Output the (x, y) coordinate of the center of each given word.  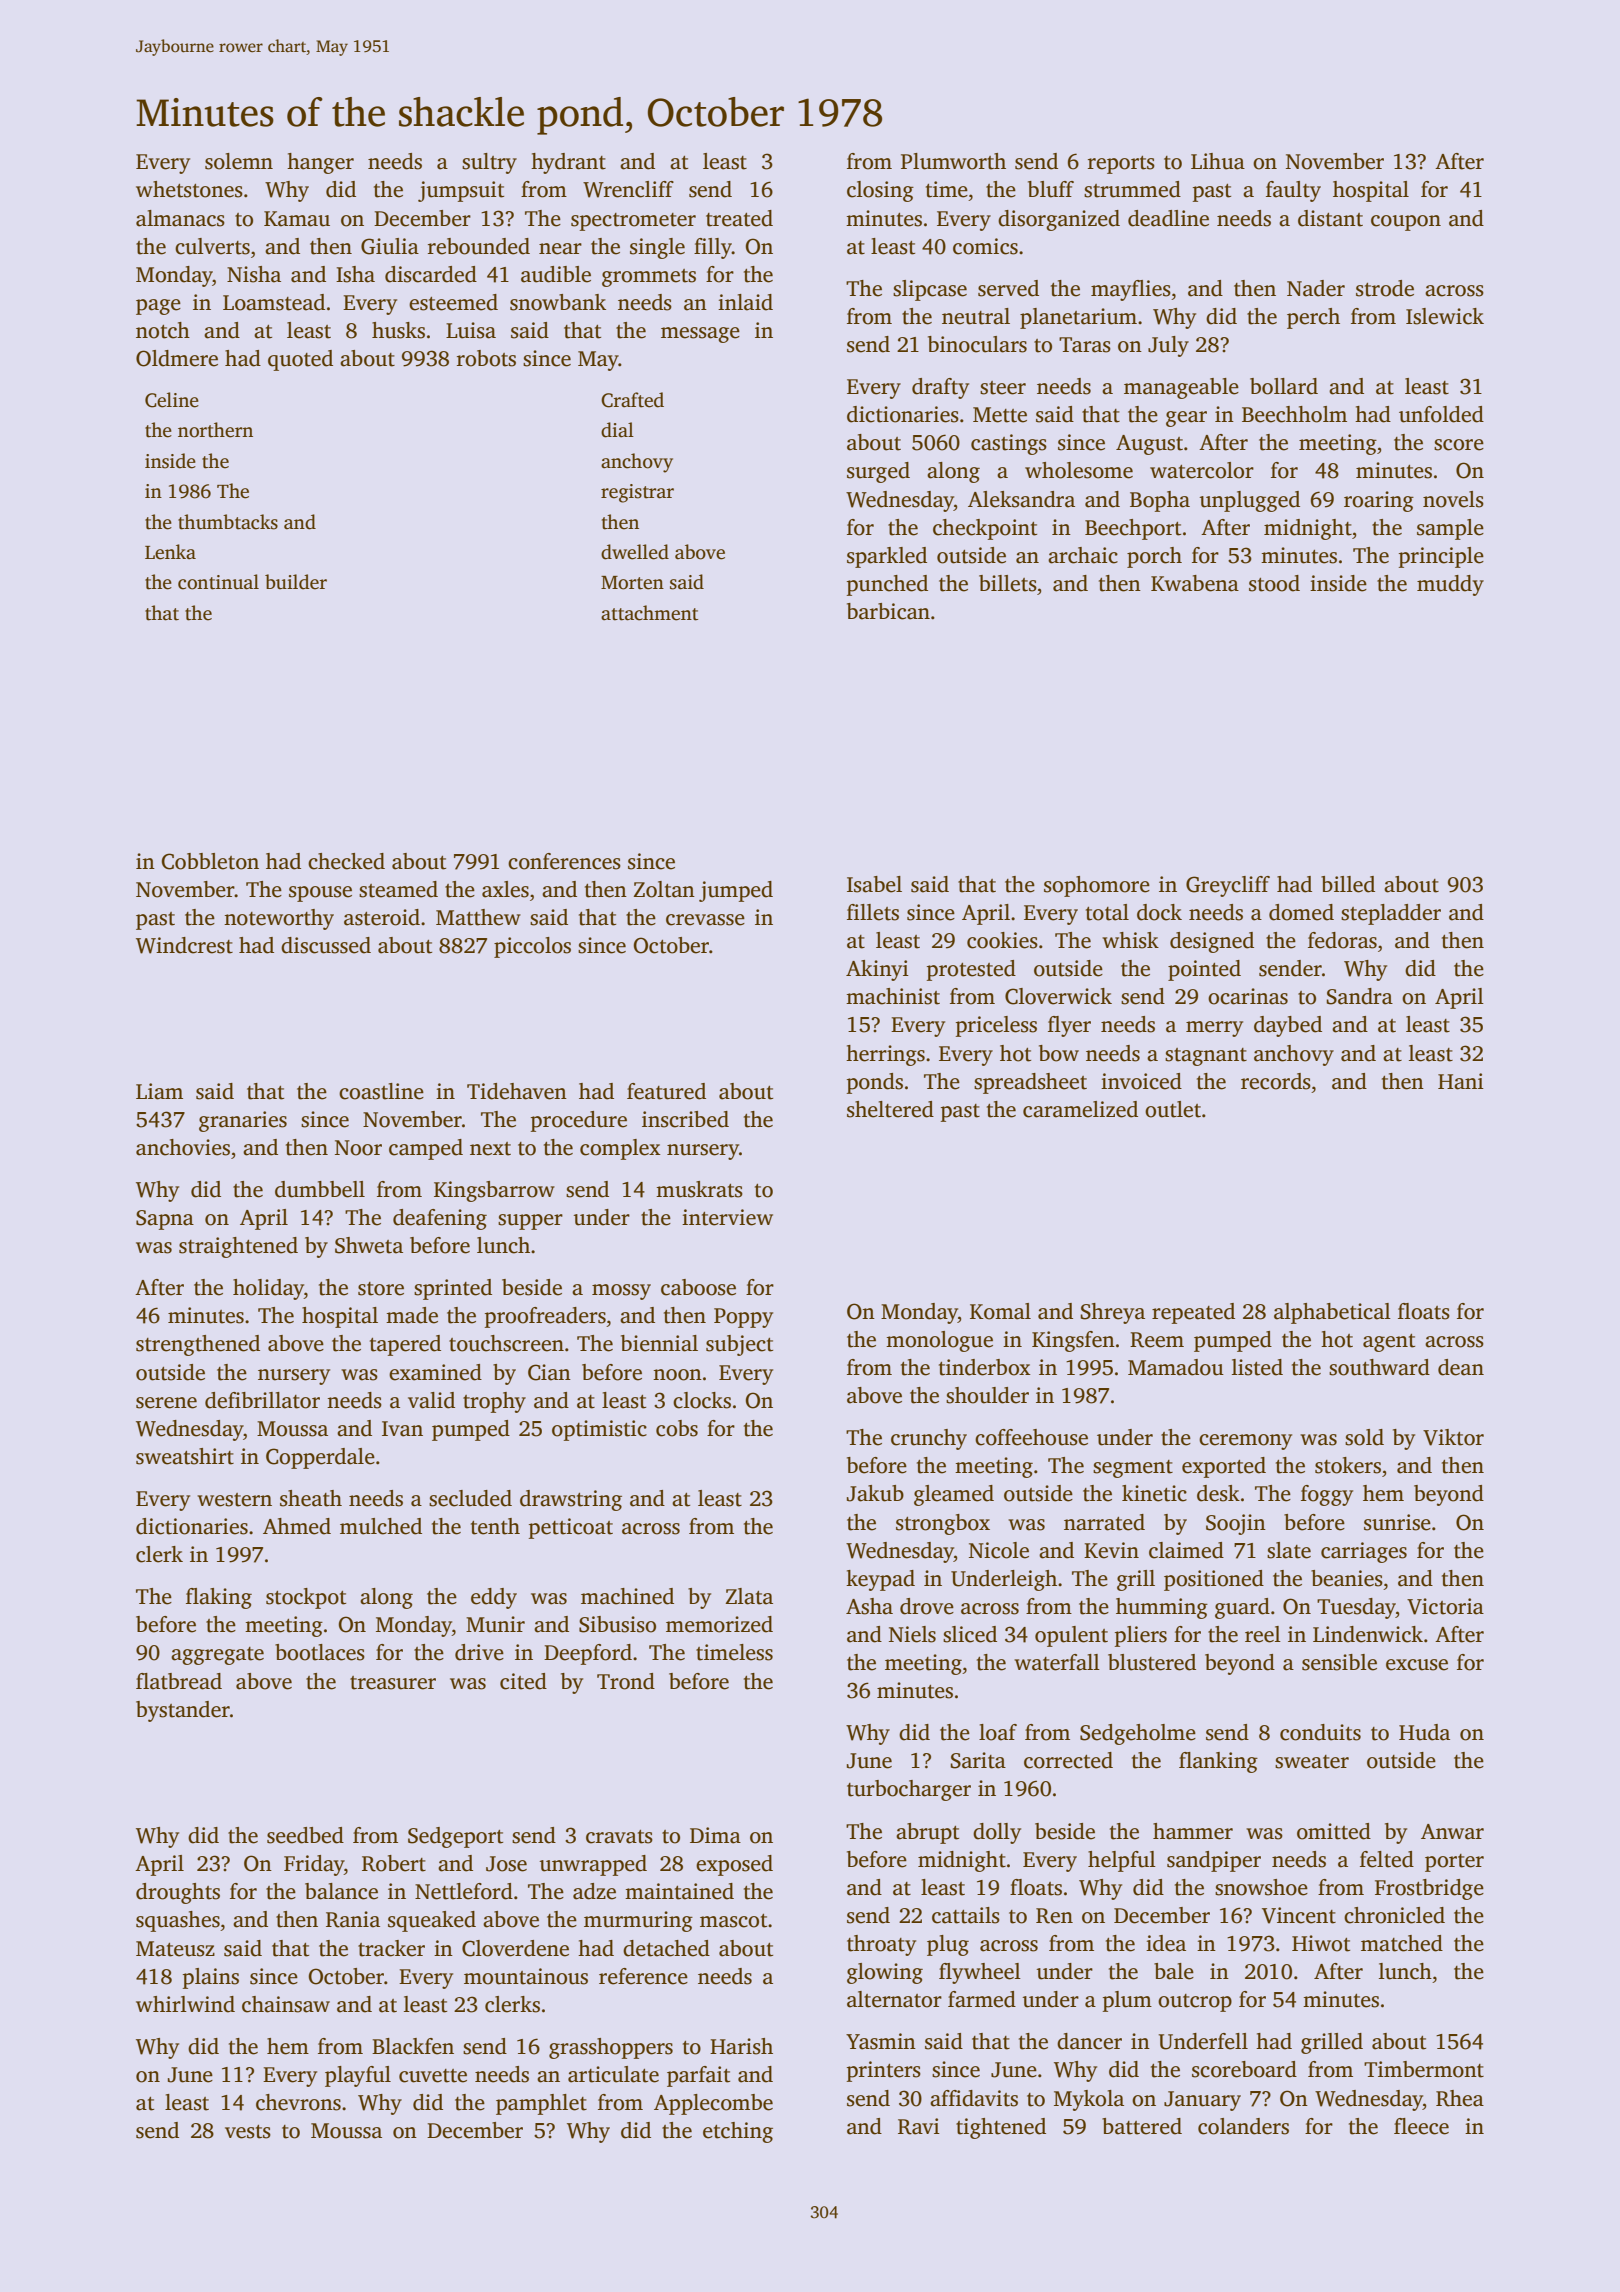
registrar (637, 493)
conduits (1320, 1732)
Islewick (1445, 316)
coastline (381, 1091)
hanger (320, 163)
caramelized (1080, 1109)
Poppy (743, 1318)
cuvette (433, 2076)
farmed (982, 1999)
